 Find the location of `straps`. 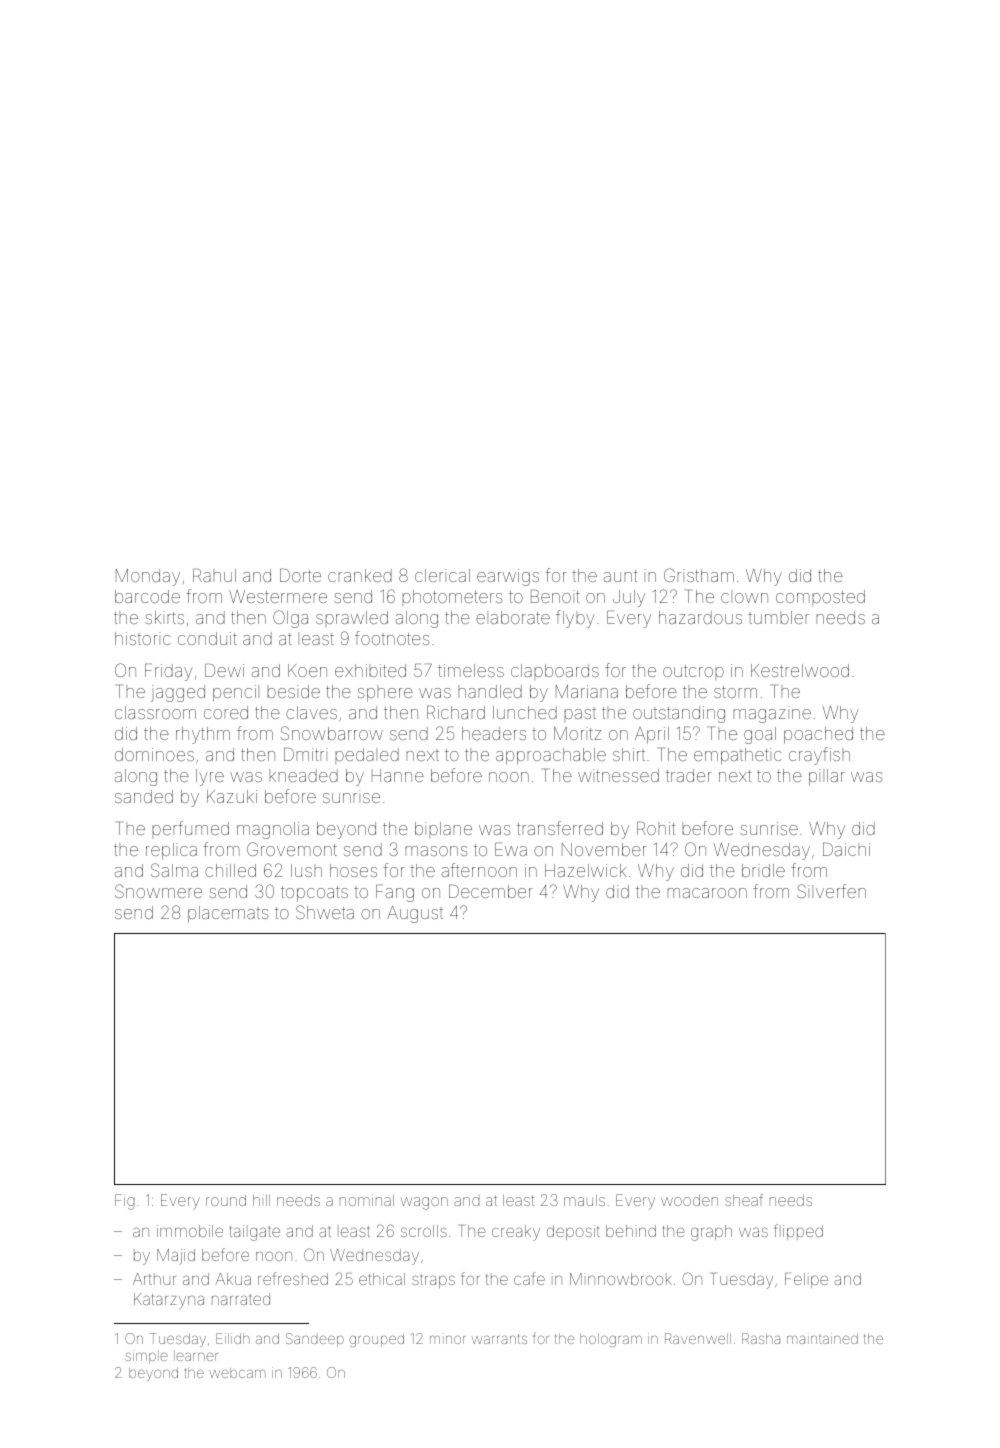

straps is located at coordinates (433, 1281).
